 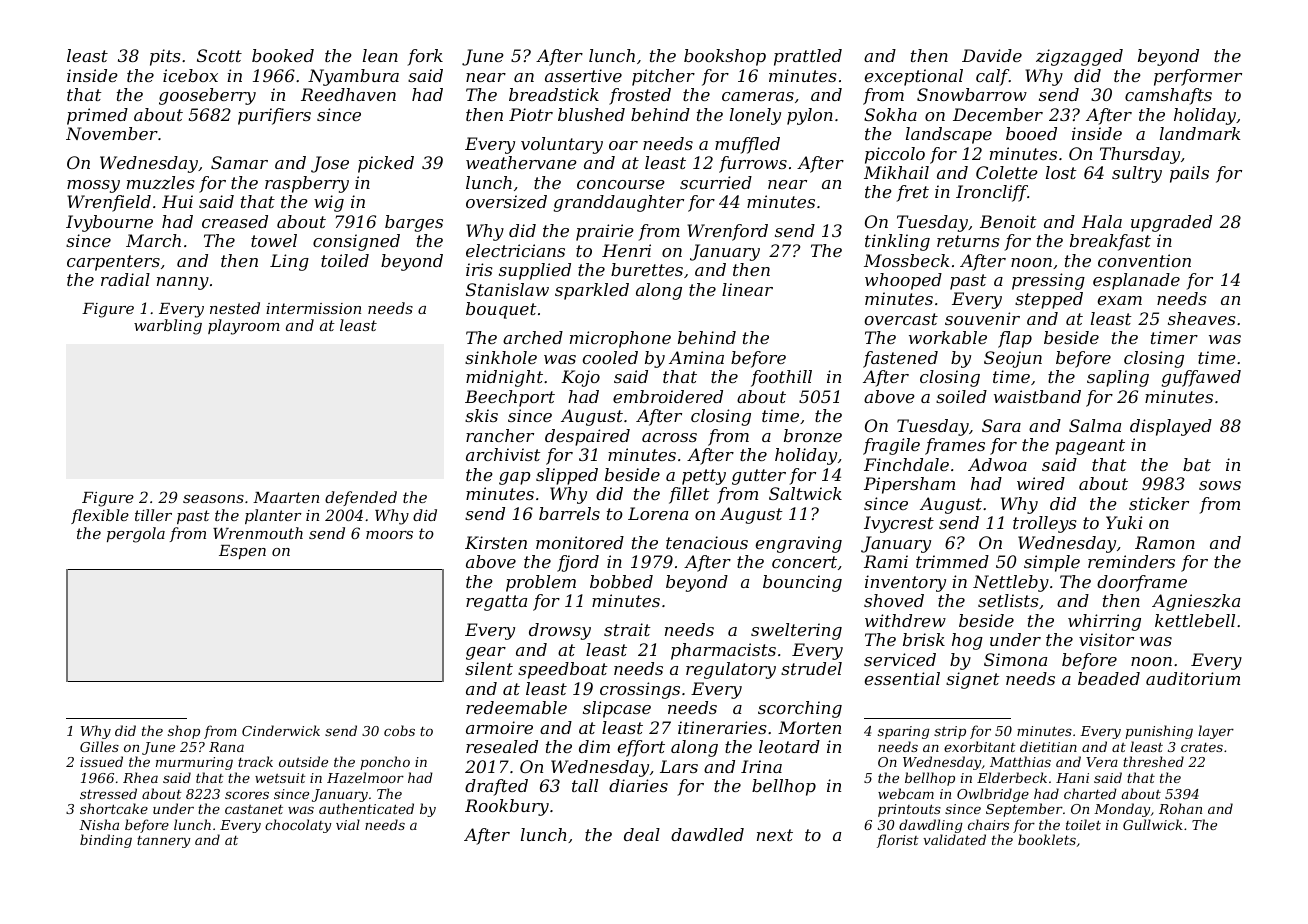 I want to click on slipcase, so click(x=617, y=709).
